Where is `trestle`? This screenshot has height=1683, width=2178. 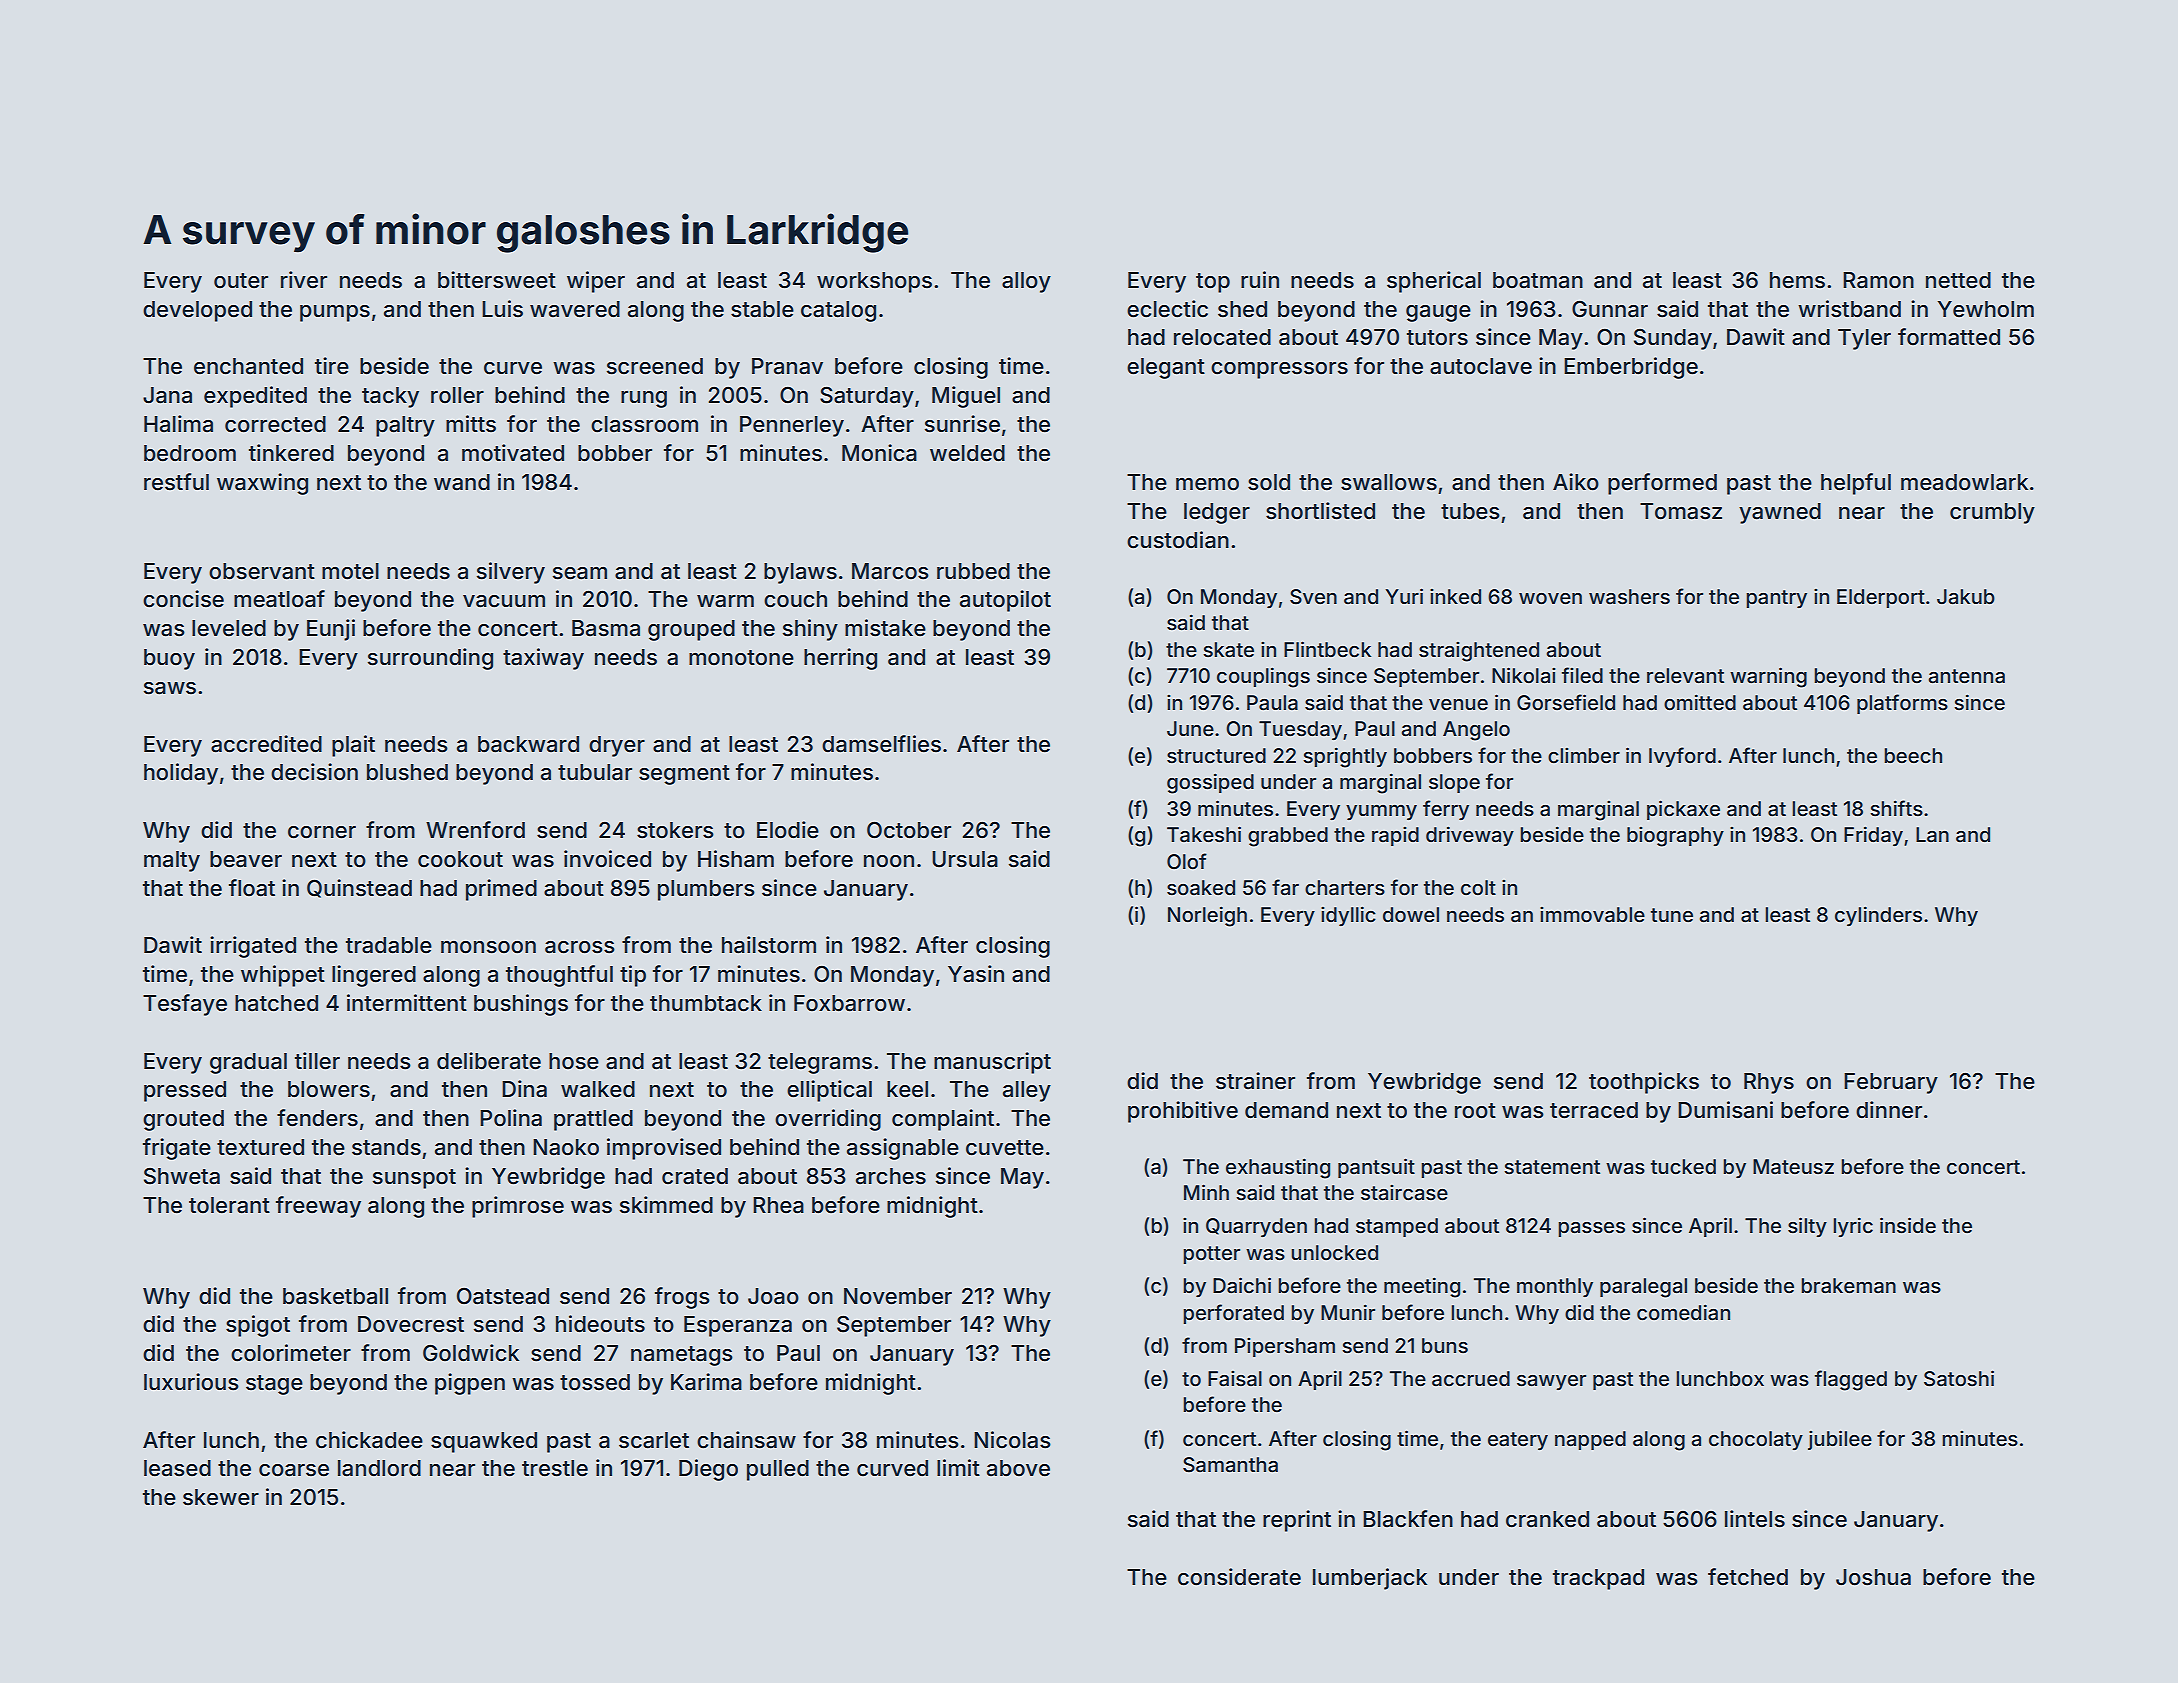 trestle is located at coordinates (555, 1468).
